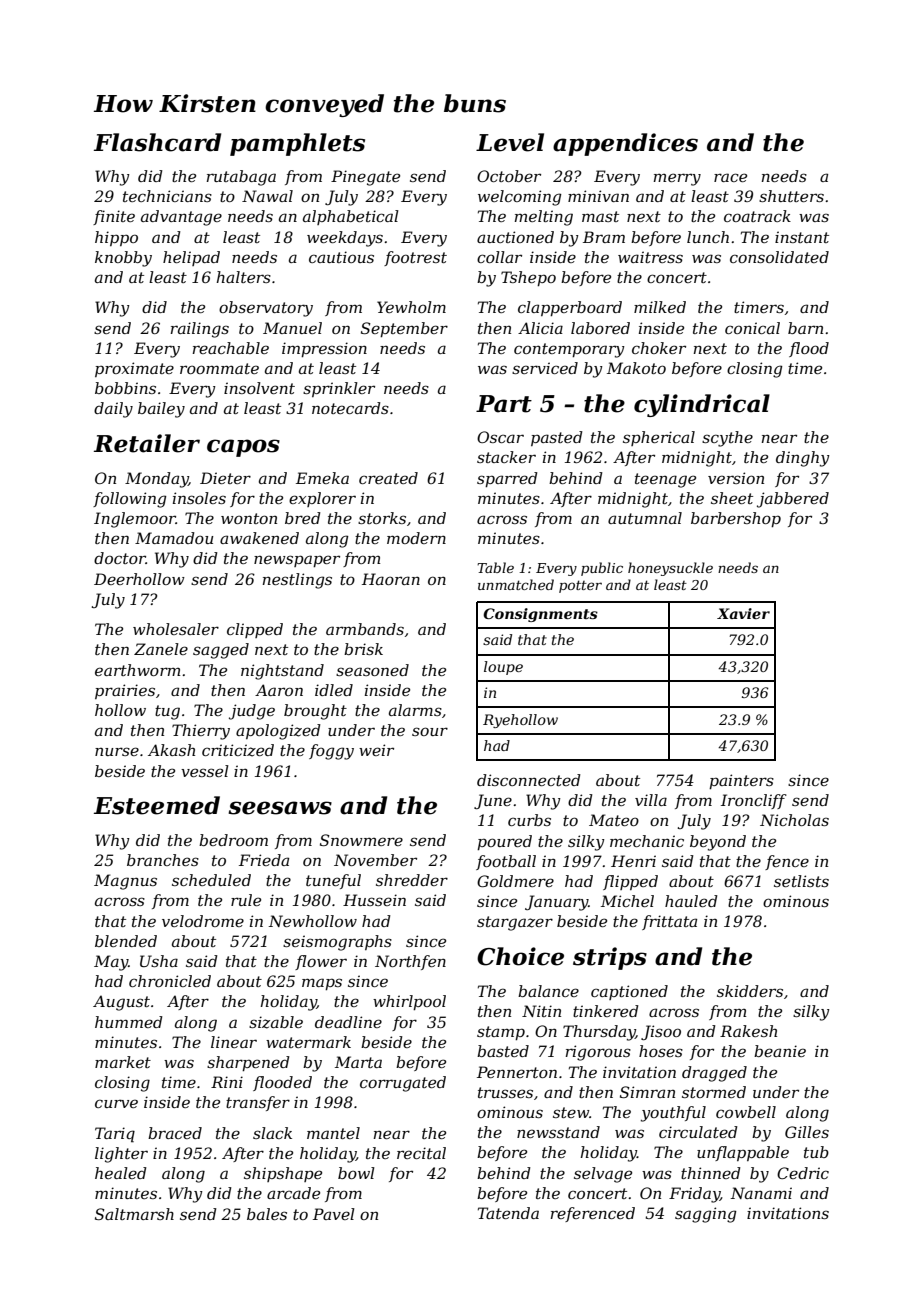  What do you see at coordinates (673, 1114) in the screenshot?
I see `youthful` at bounding box center [673, 1114].
